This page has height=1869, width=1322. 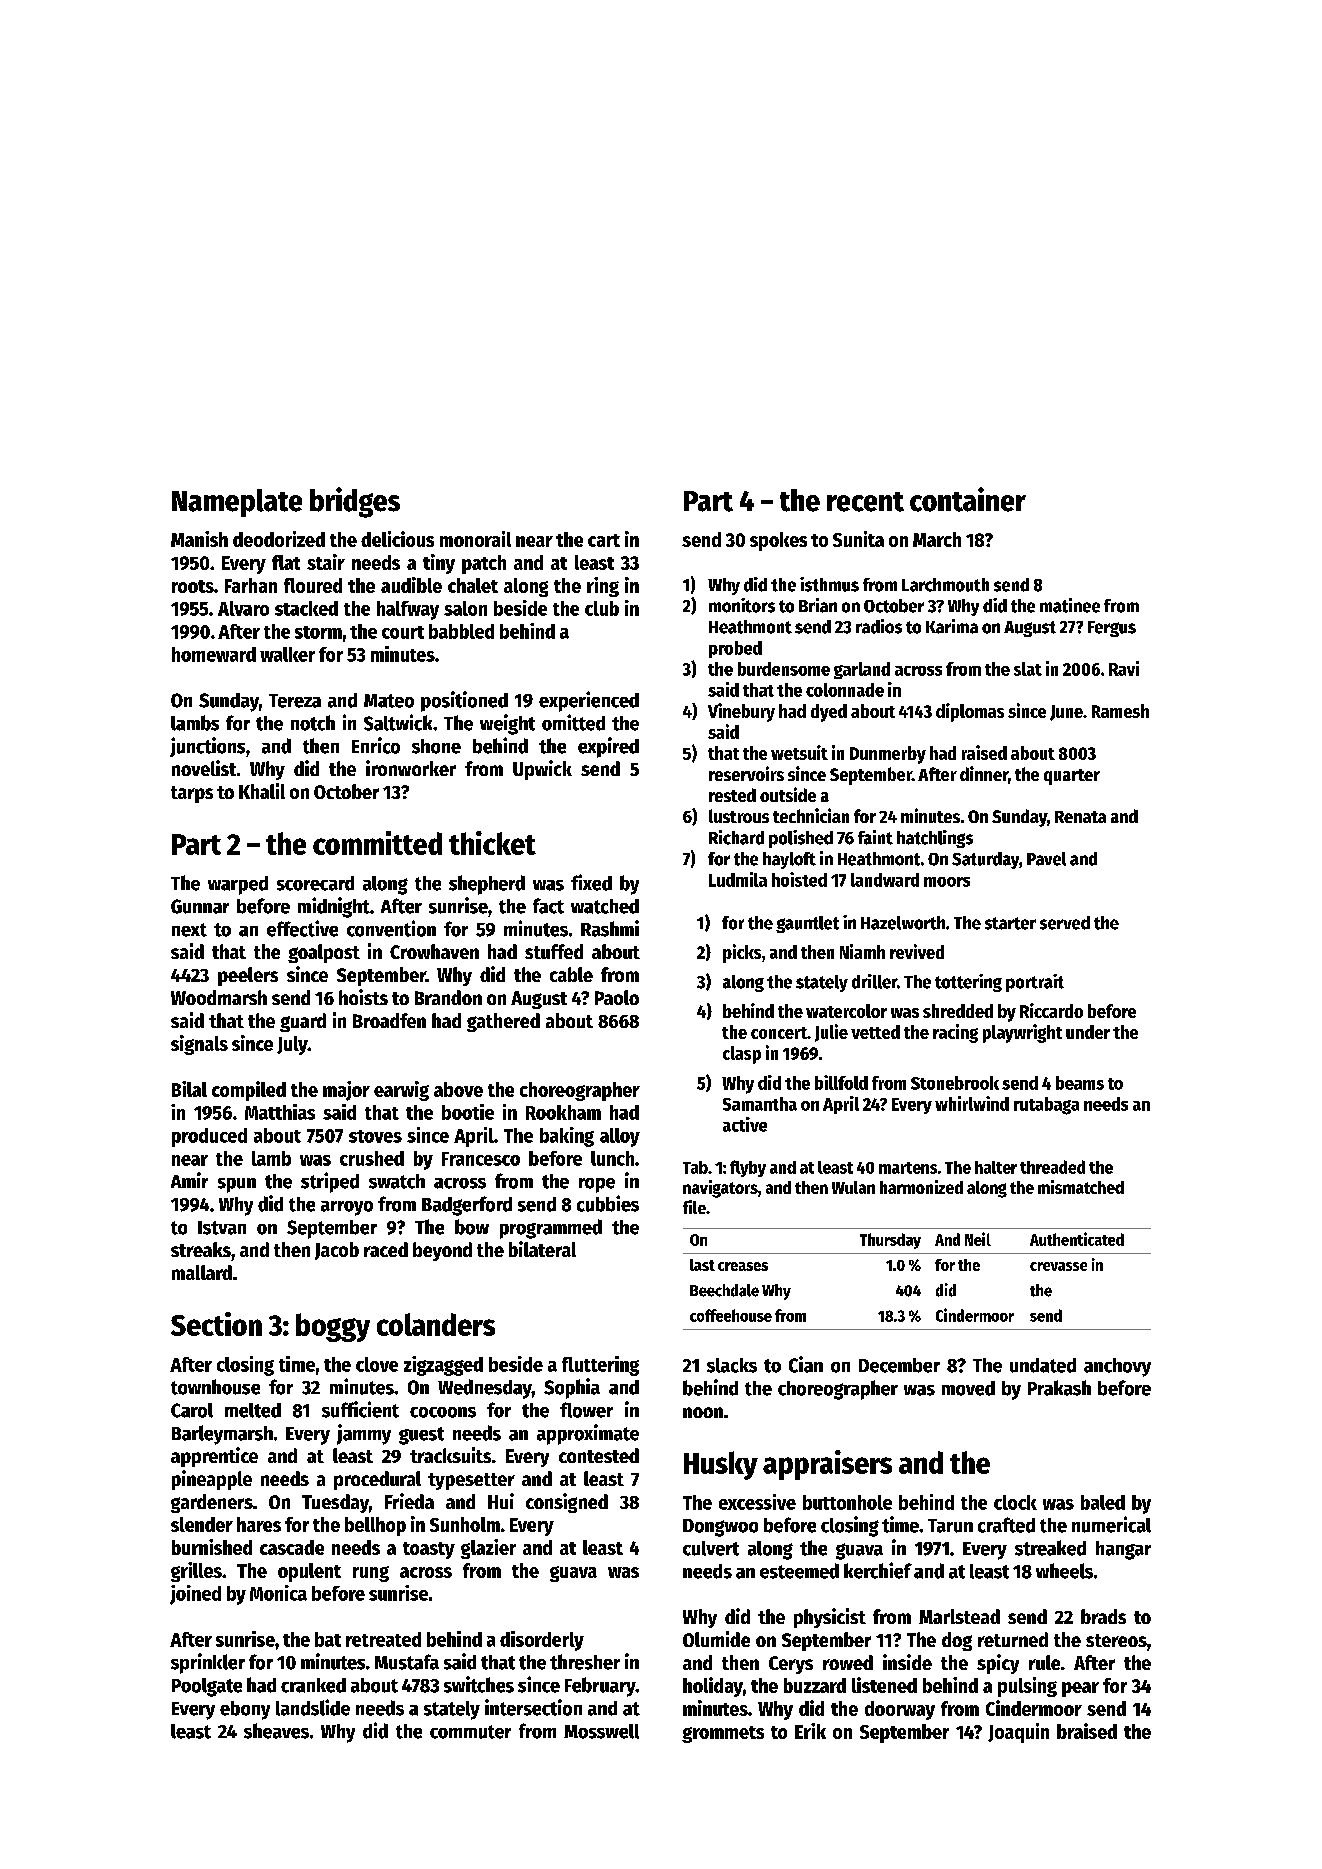 I want to click on Joaquin, so click(x=1018, y=1733).
